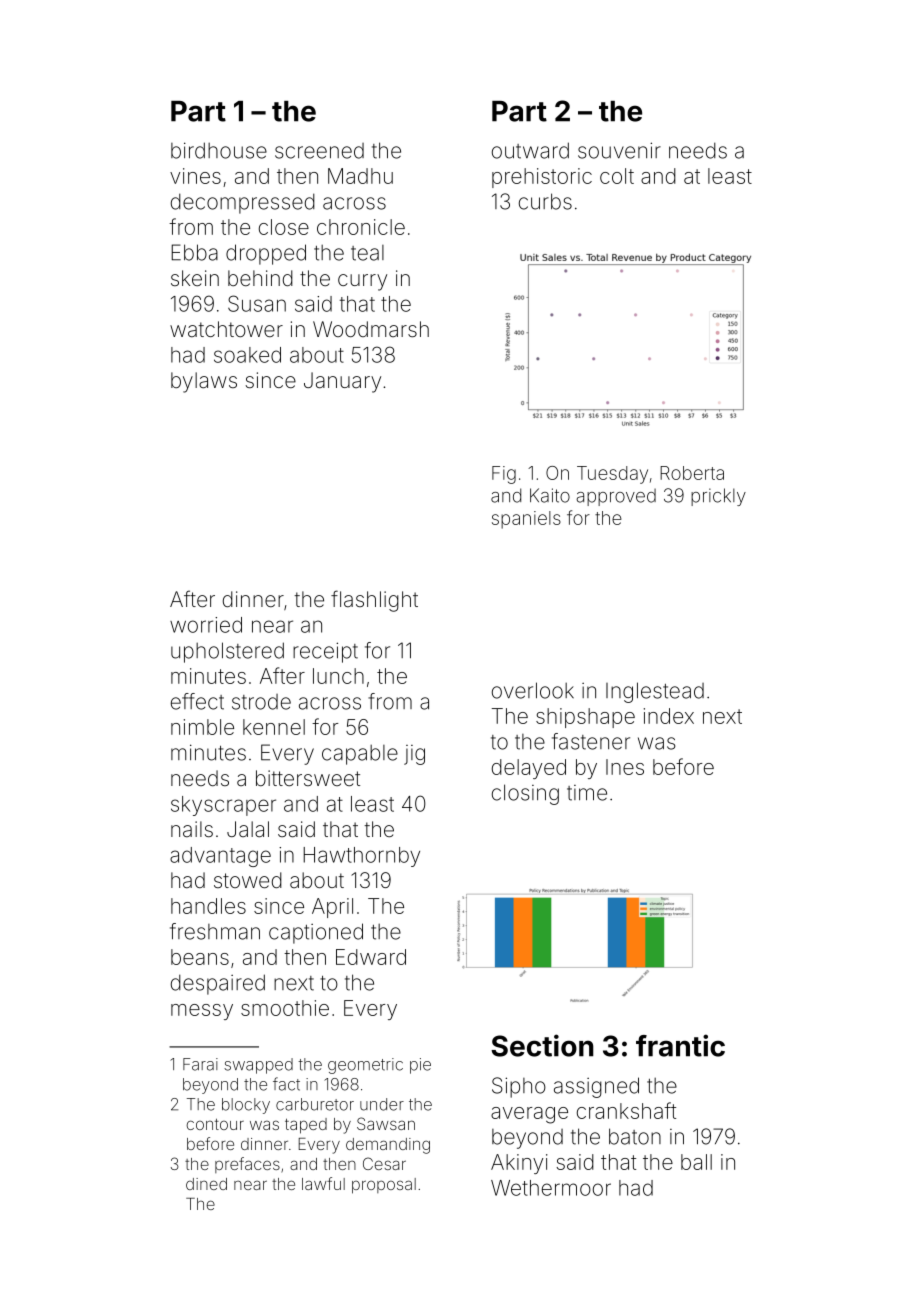  I want to click on worried, so click(206, 625).
